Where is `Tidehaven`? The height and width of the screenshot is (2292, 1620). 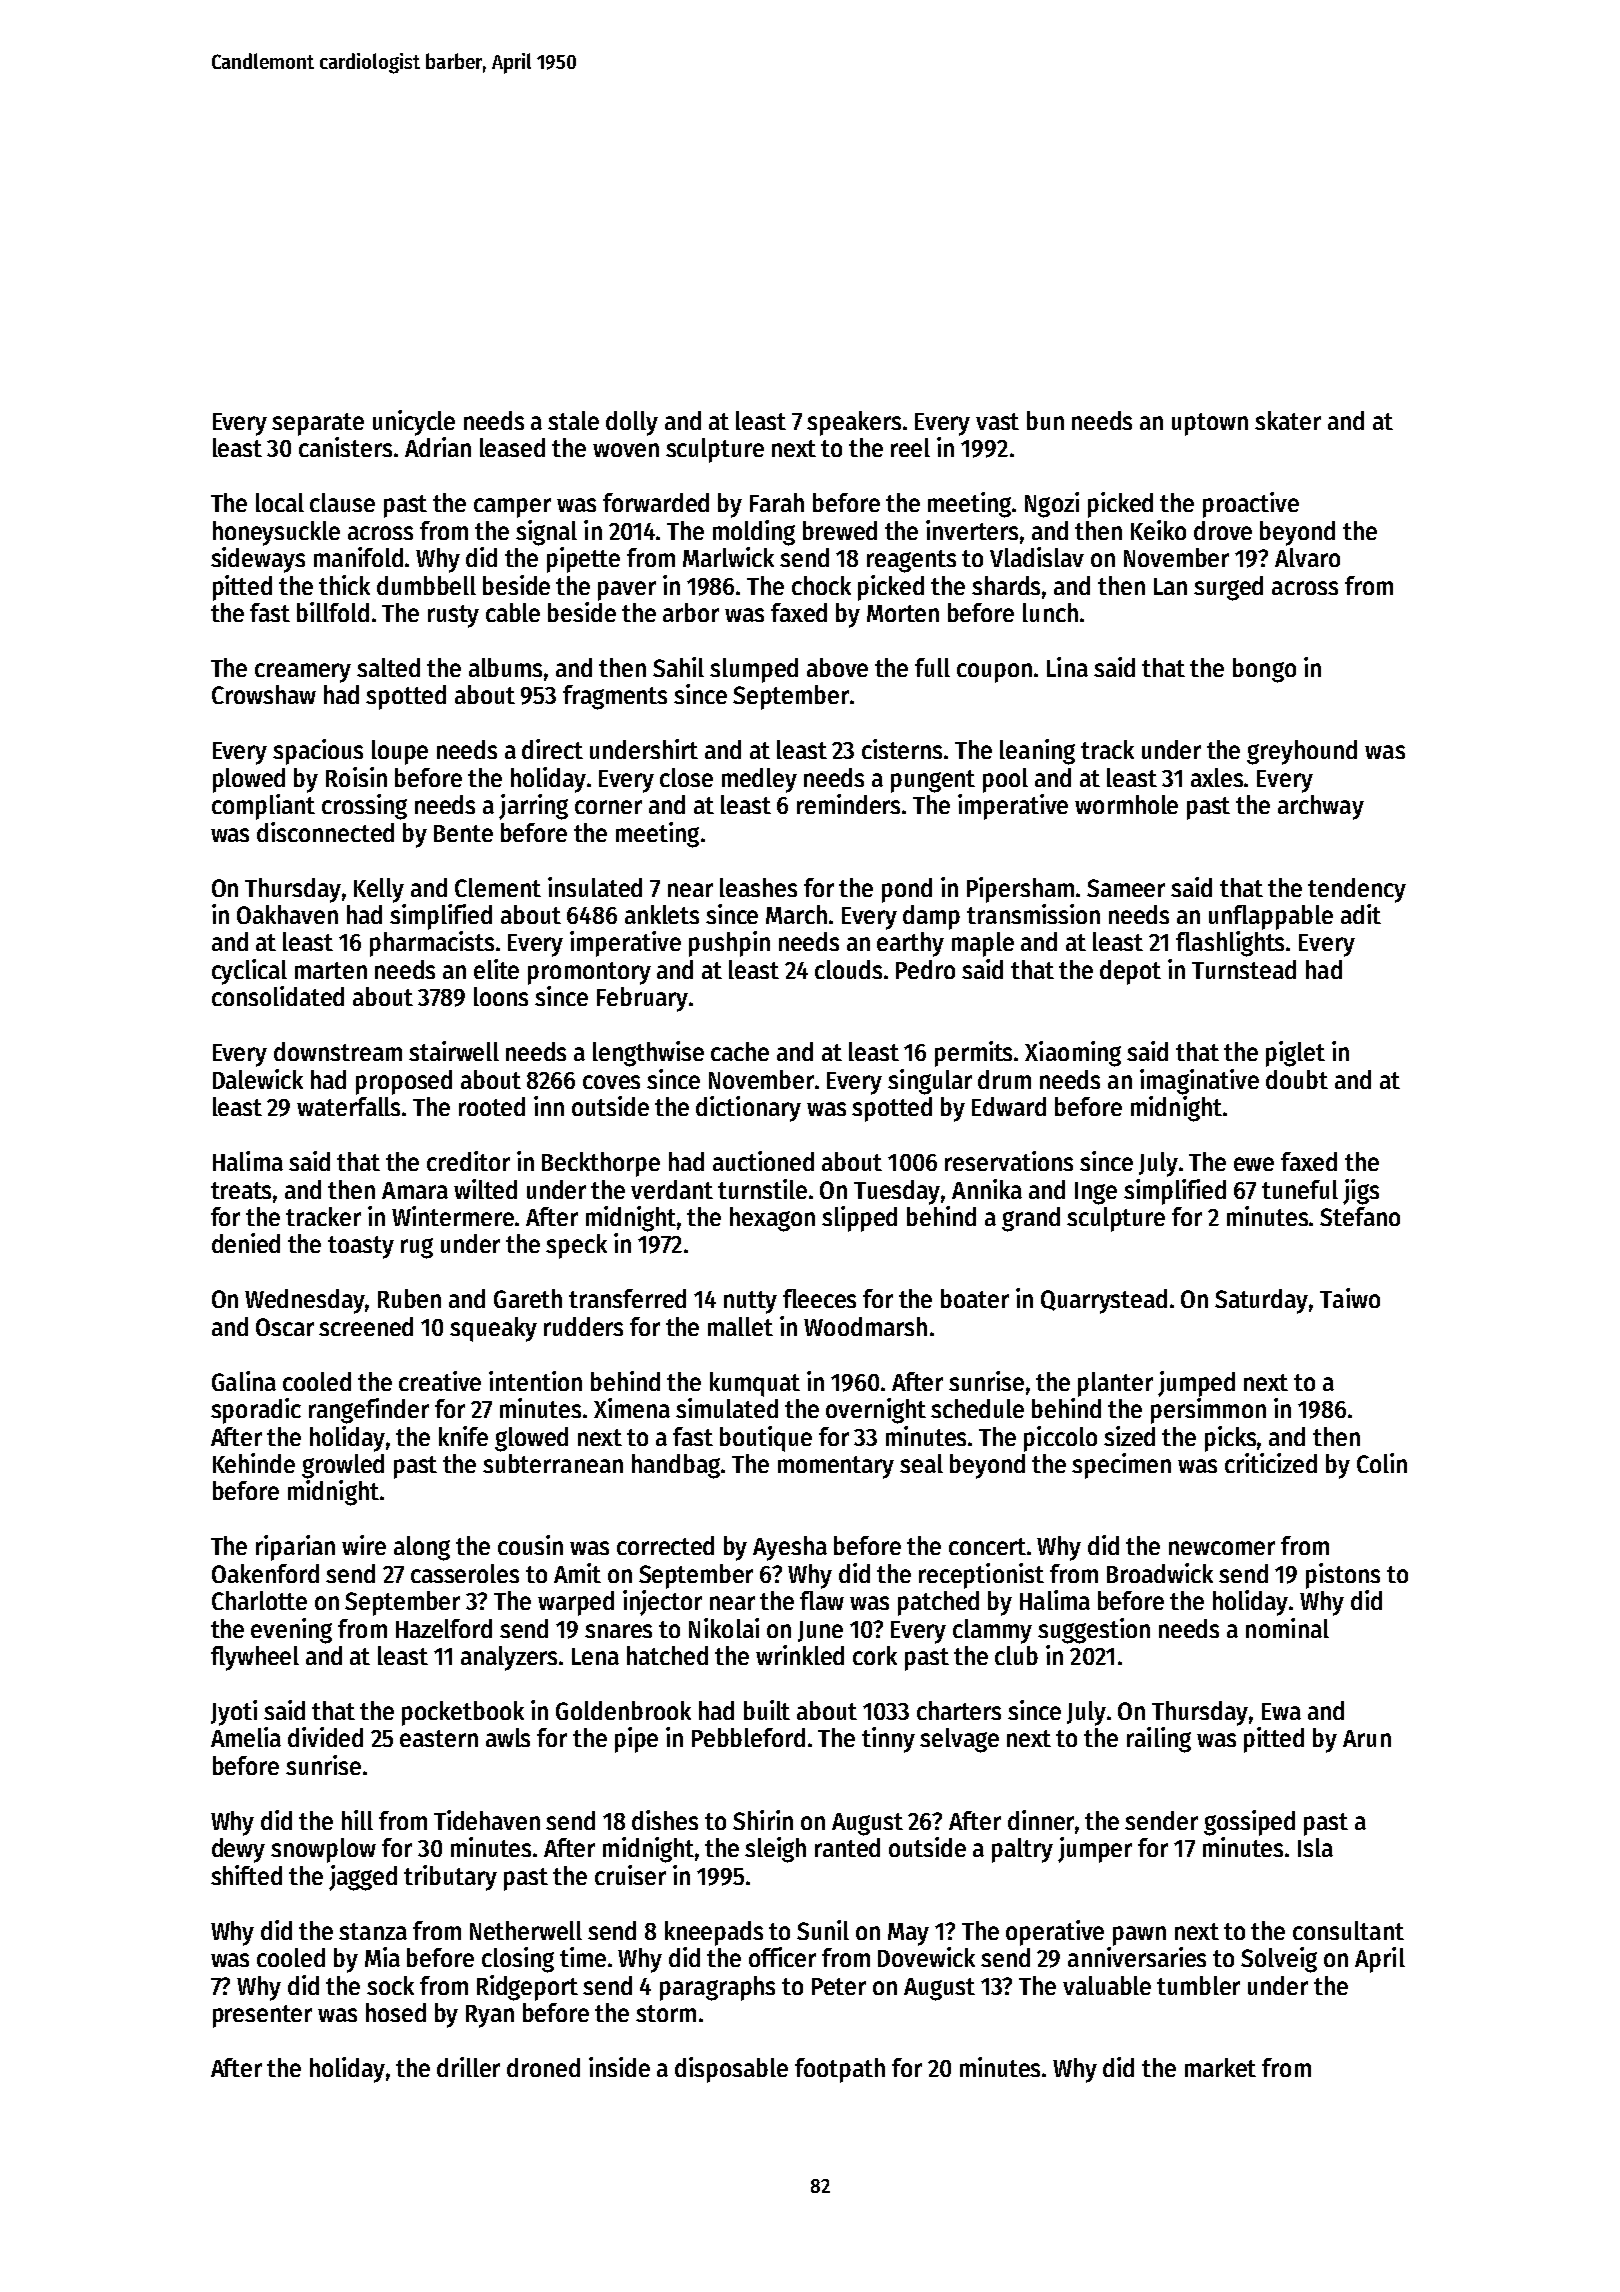
Tidehaven is located at coordinates (487, 1820).
